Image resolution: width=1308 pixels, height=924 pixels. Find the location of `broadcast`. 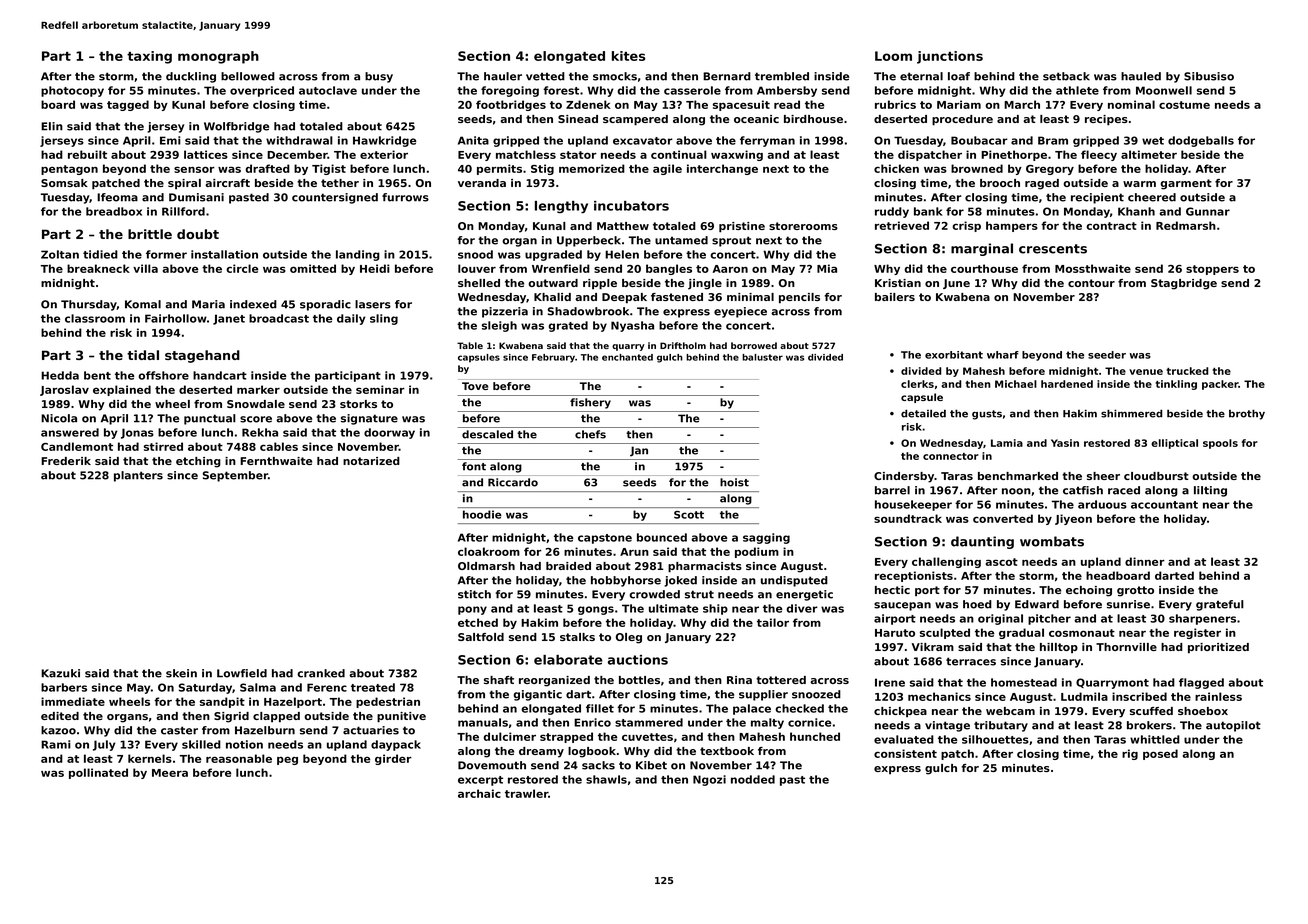

broadcast is located at coordinates (279, 318).
